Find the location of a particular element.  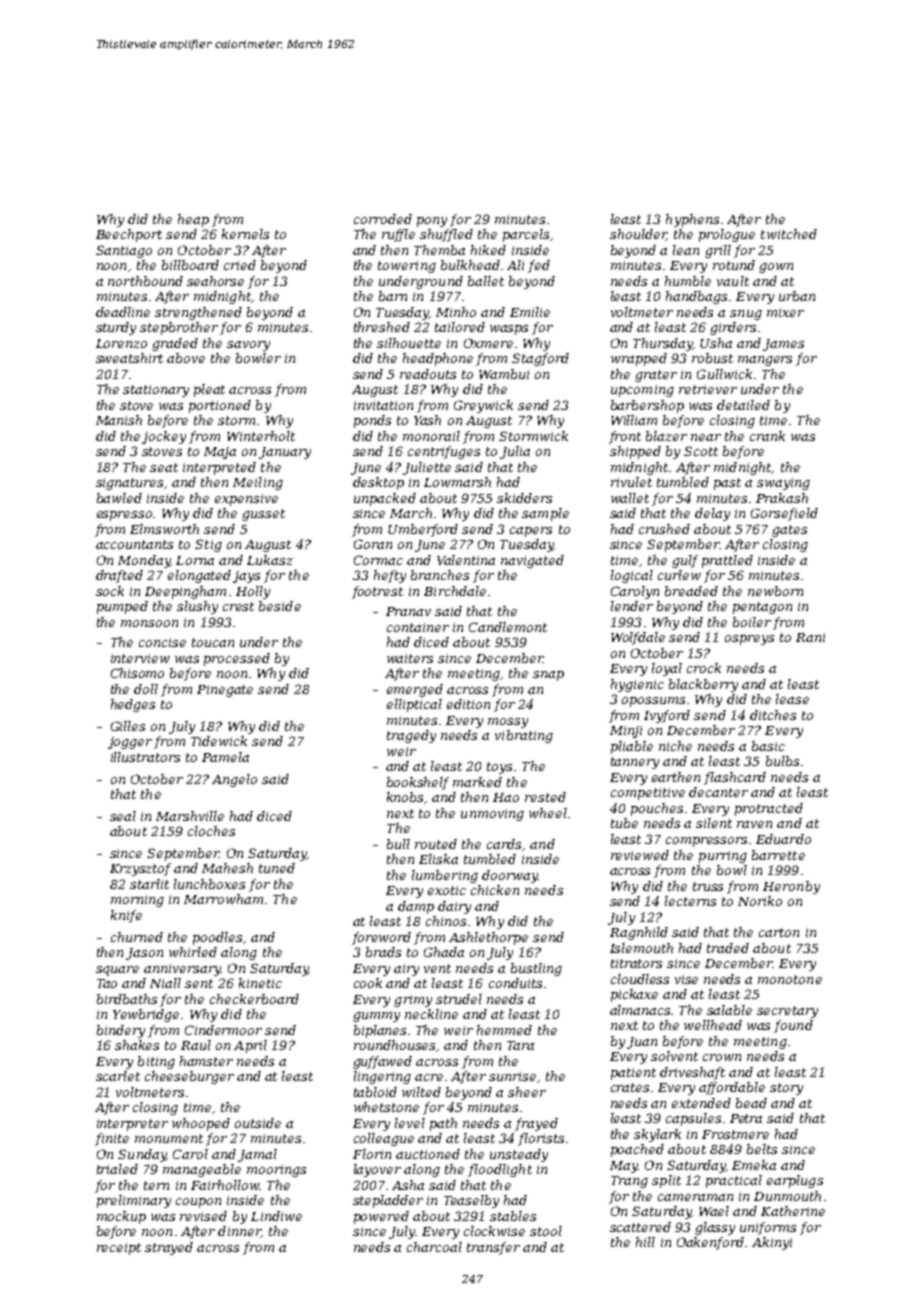

savory is located at coordinates (248, 346).
